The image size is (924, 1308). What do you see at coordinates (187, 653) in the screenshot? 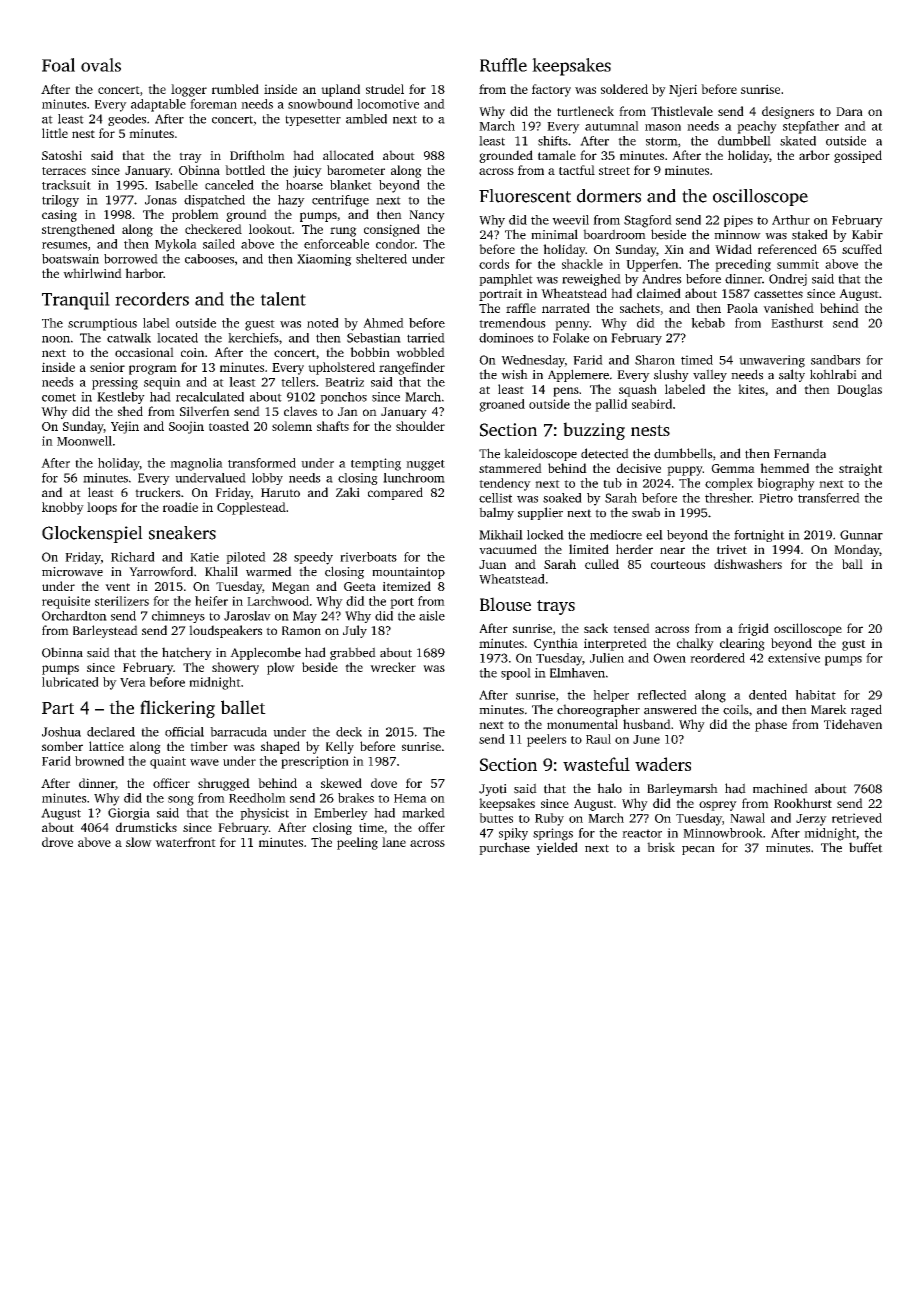
I see `hatchery` at bounding box center [187, 653].
